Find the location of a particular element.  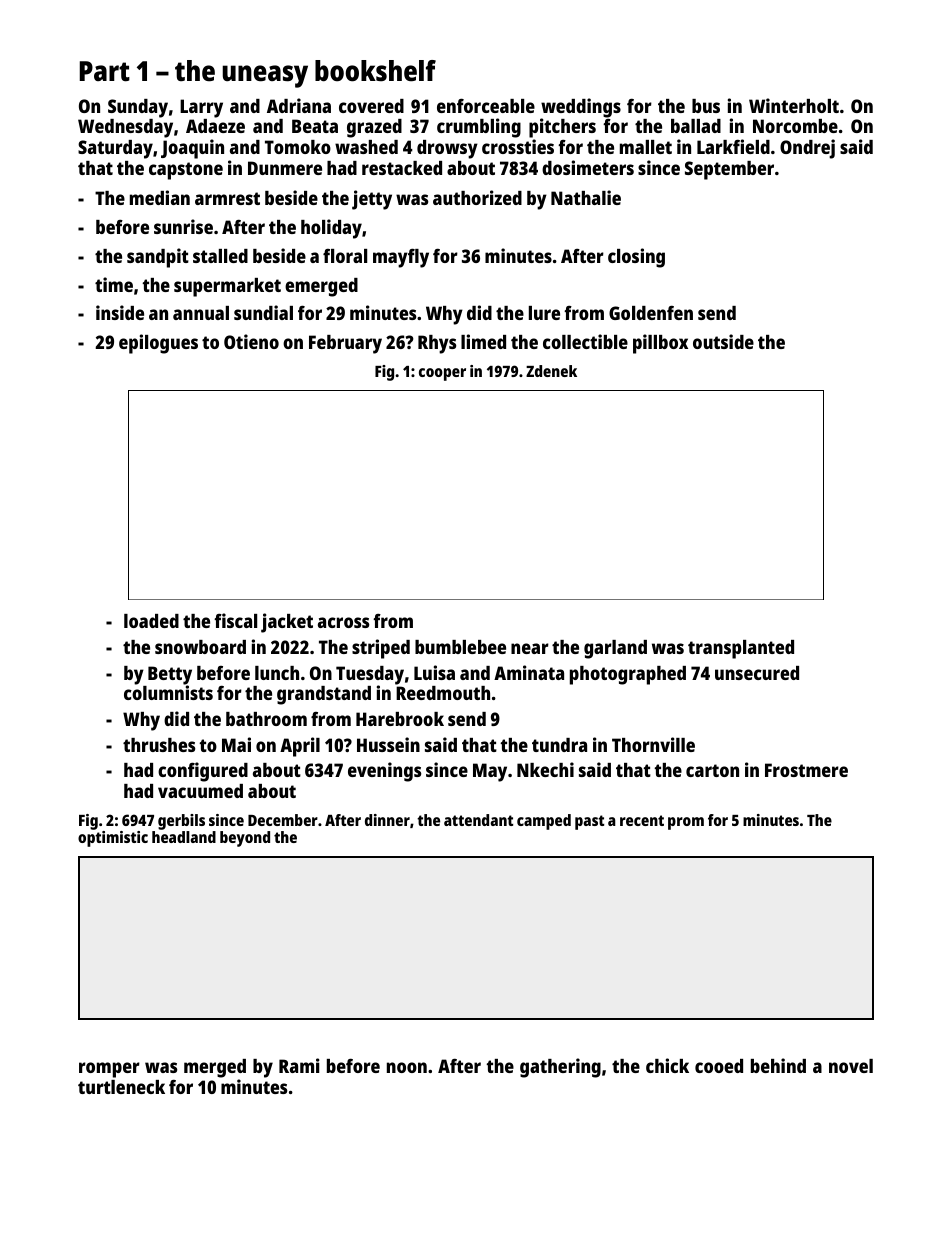

gathering is located at coordinates (560, 1068).
